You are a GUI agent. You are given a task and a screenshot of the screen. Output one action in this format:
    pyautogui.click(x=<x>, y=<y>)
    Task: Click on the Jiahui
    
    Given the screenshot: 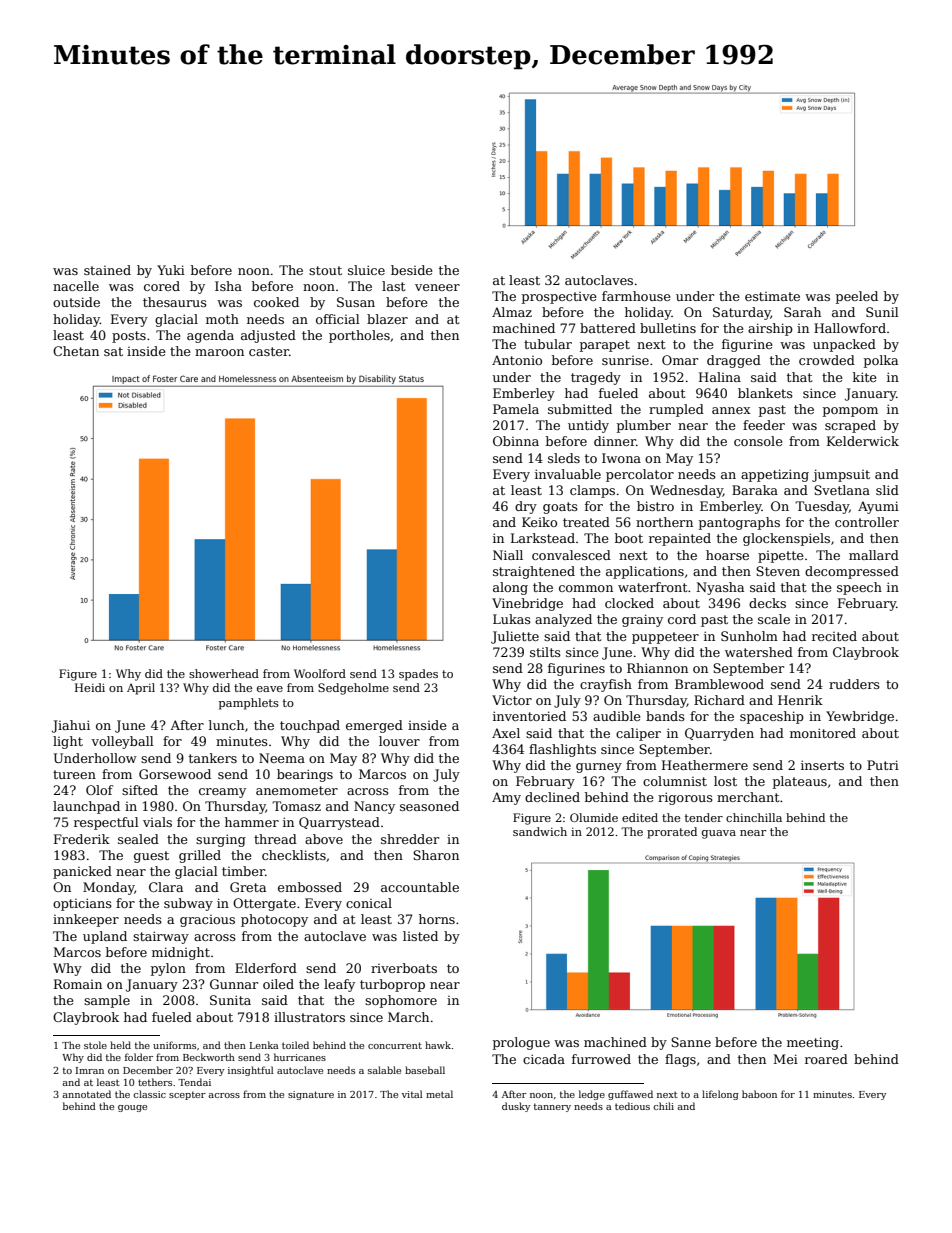 What is the action you would take?
    pyautogui.click(x=71, y=726)
